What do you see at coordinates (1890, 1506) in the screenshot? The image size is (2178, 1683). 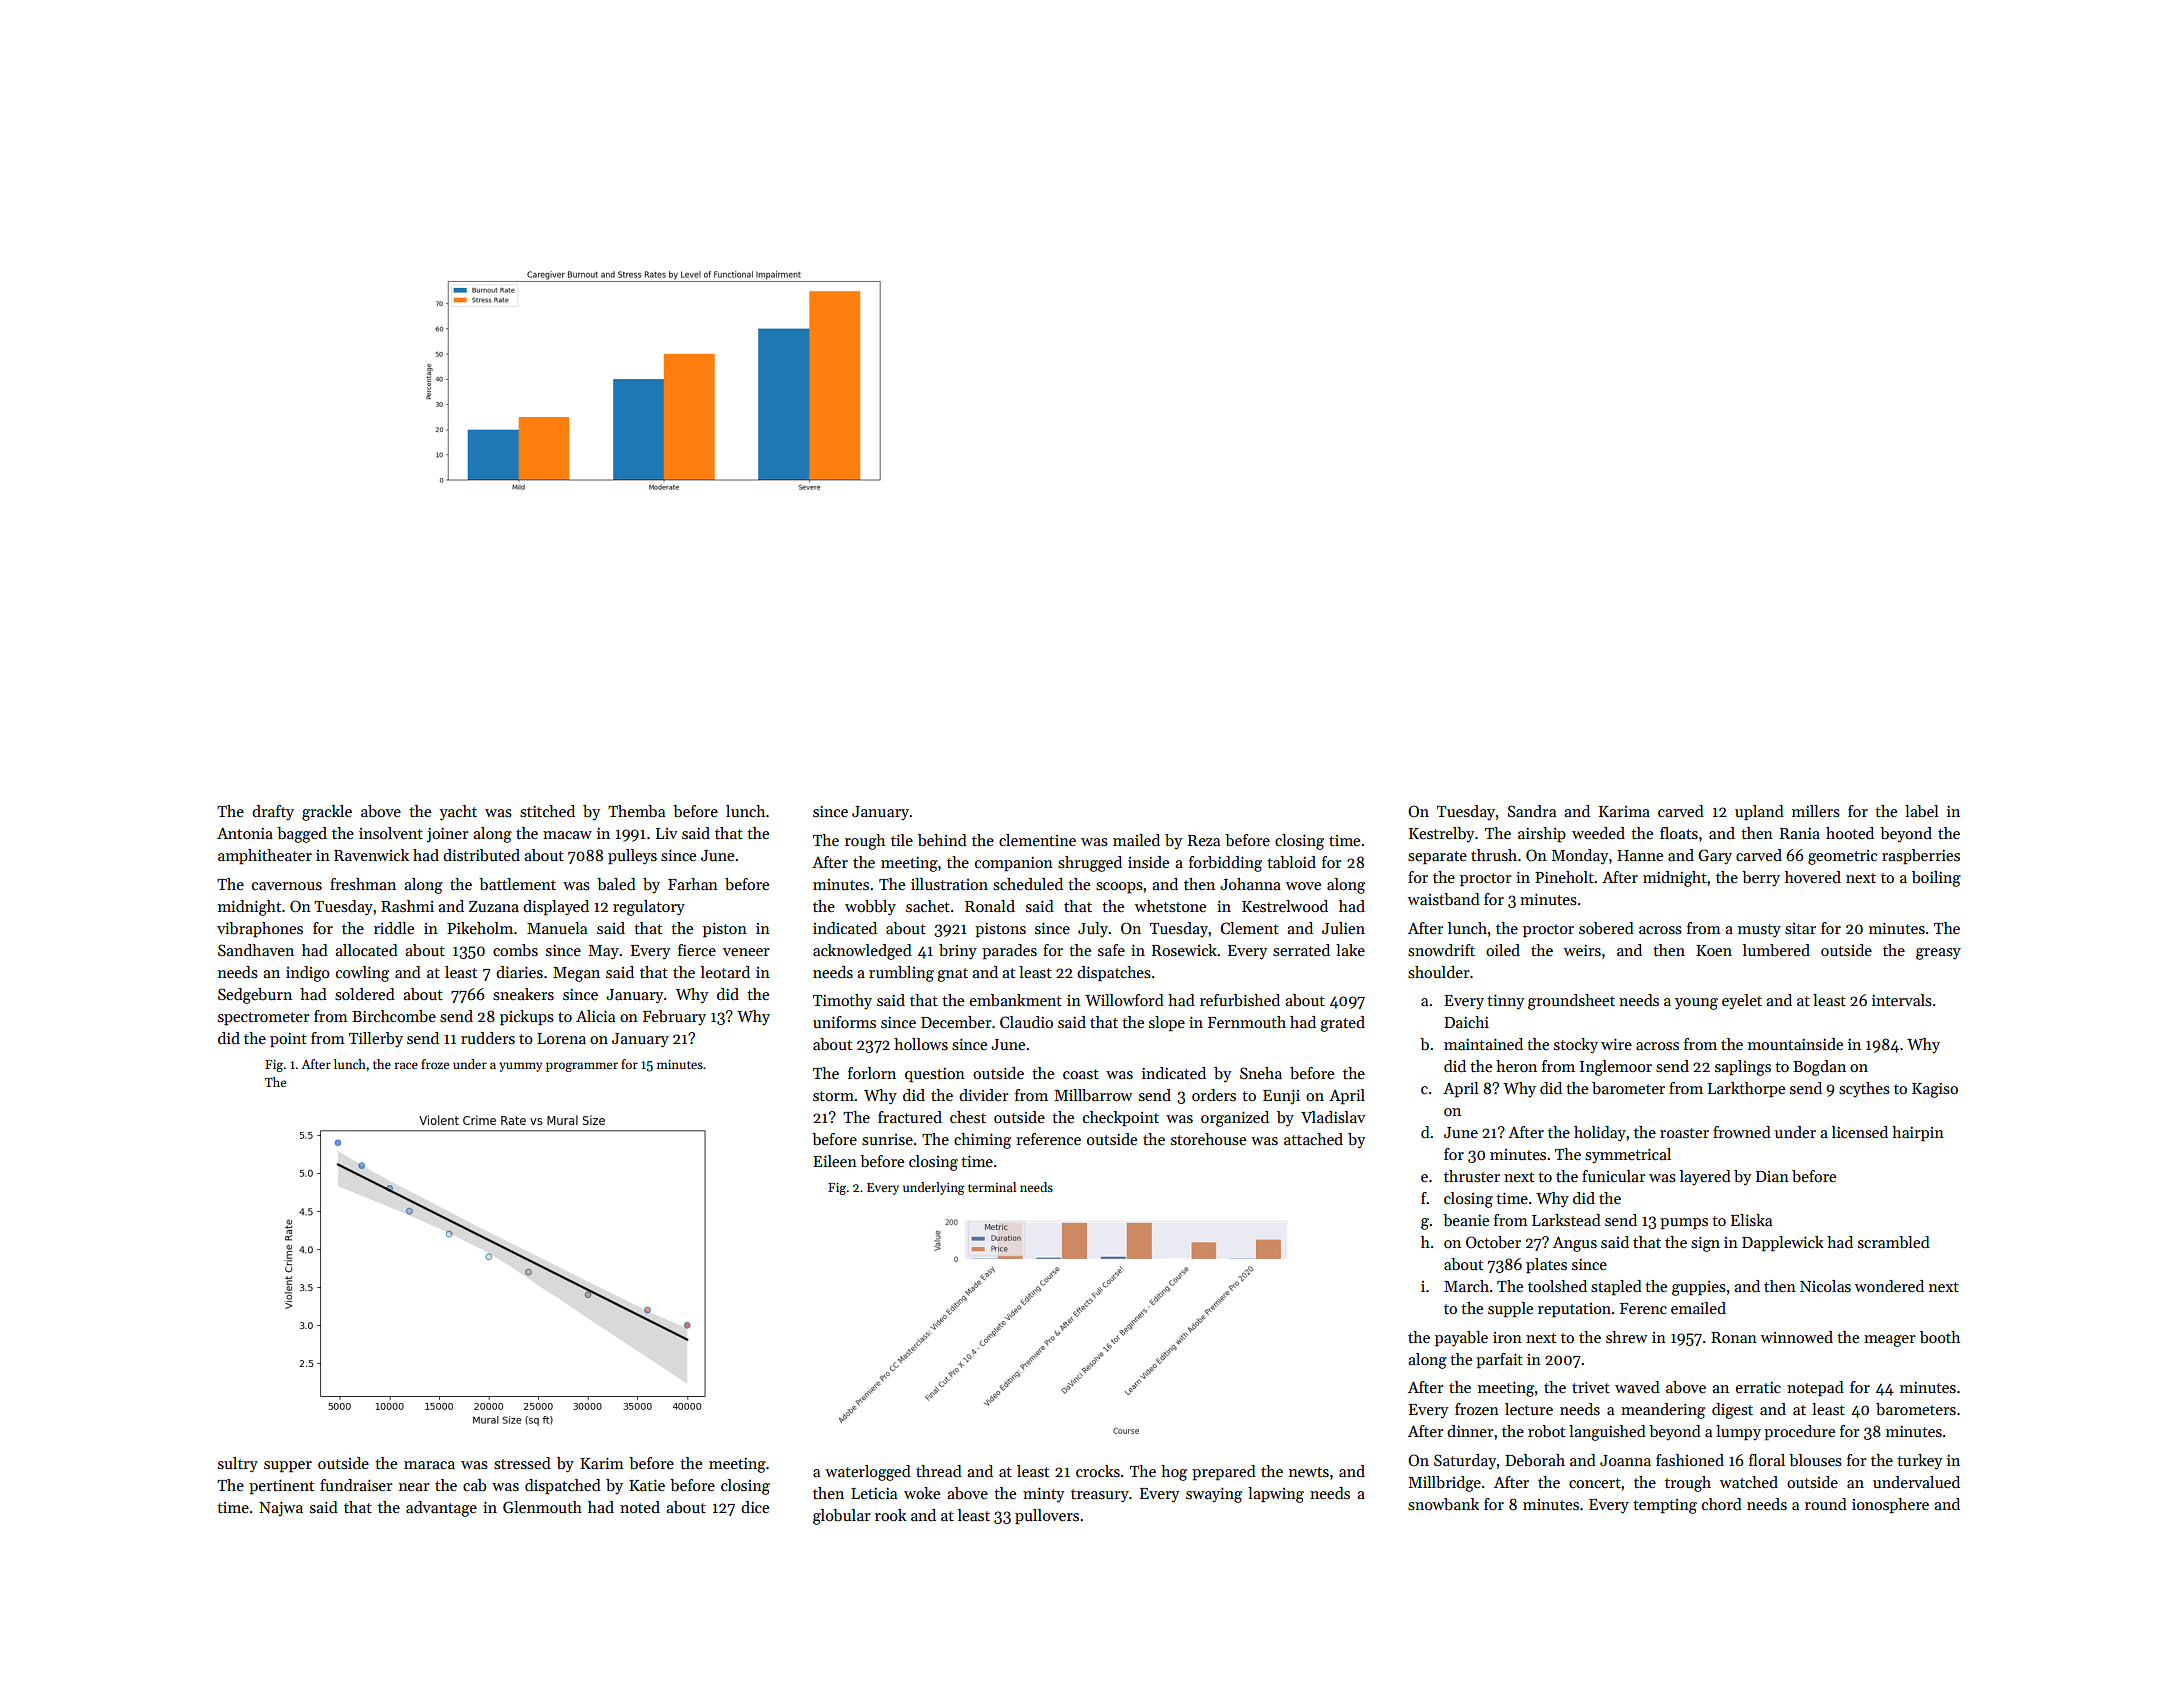 I see `ionosphere` at bounding box center [1890, 1506].
